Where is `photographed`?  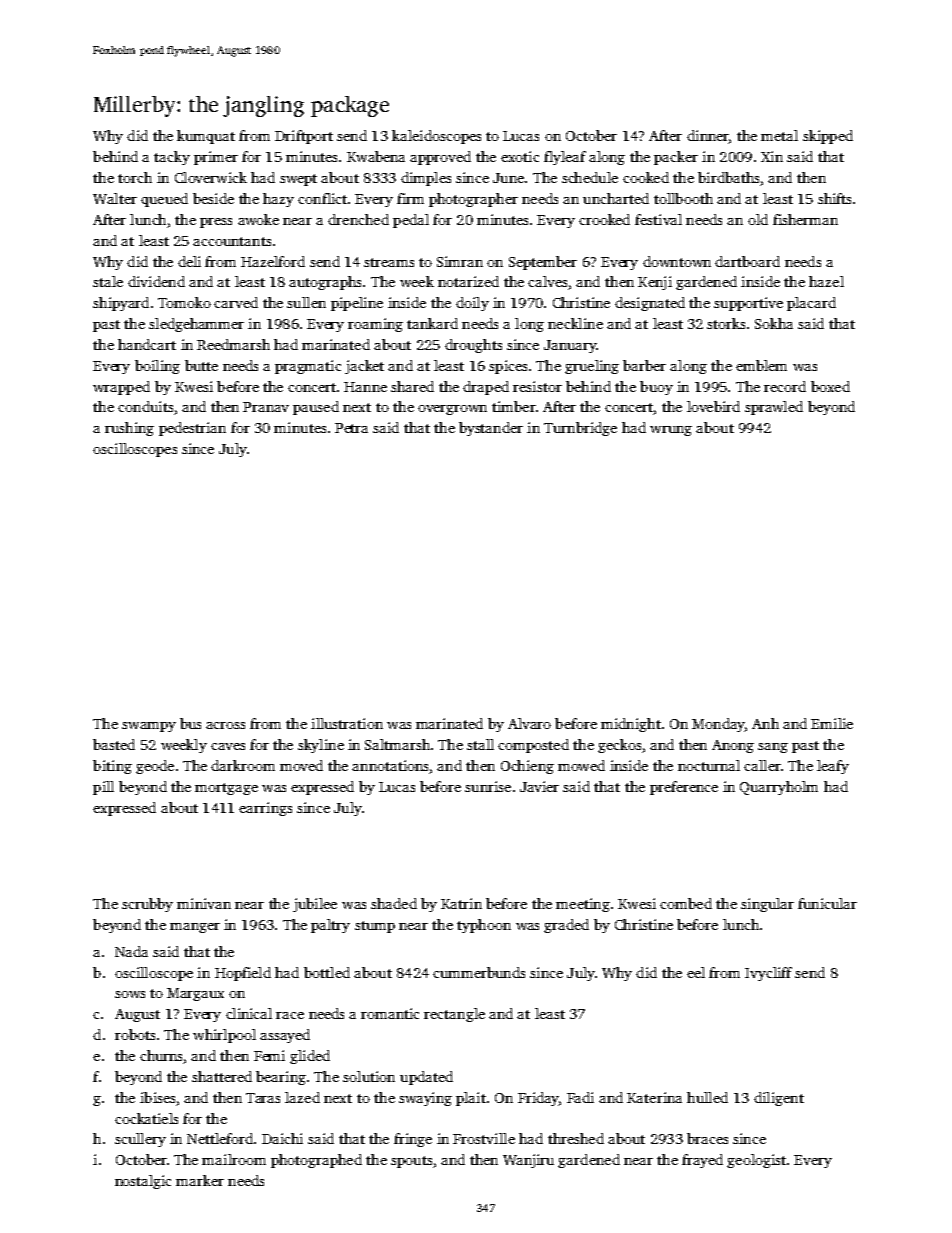 photographed is located at coordinates (316, 1161).
